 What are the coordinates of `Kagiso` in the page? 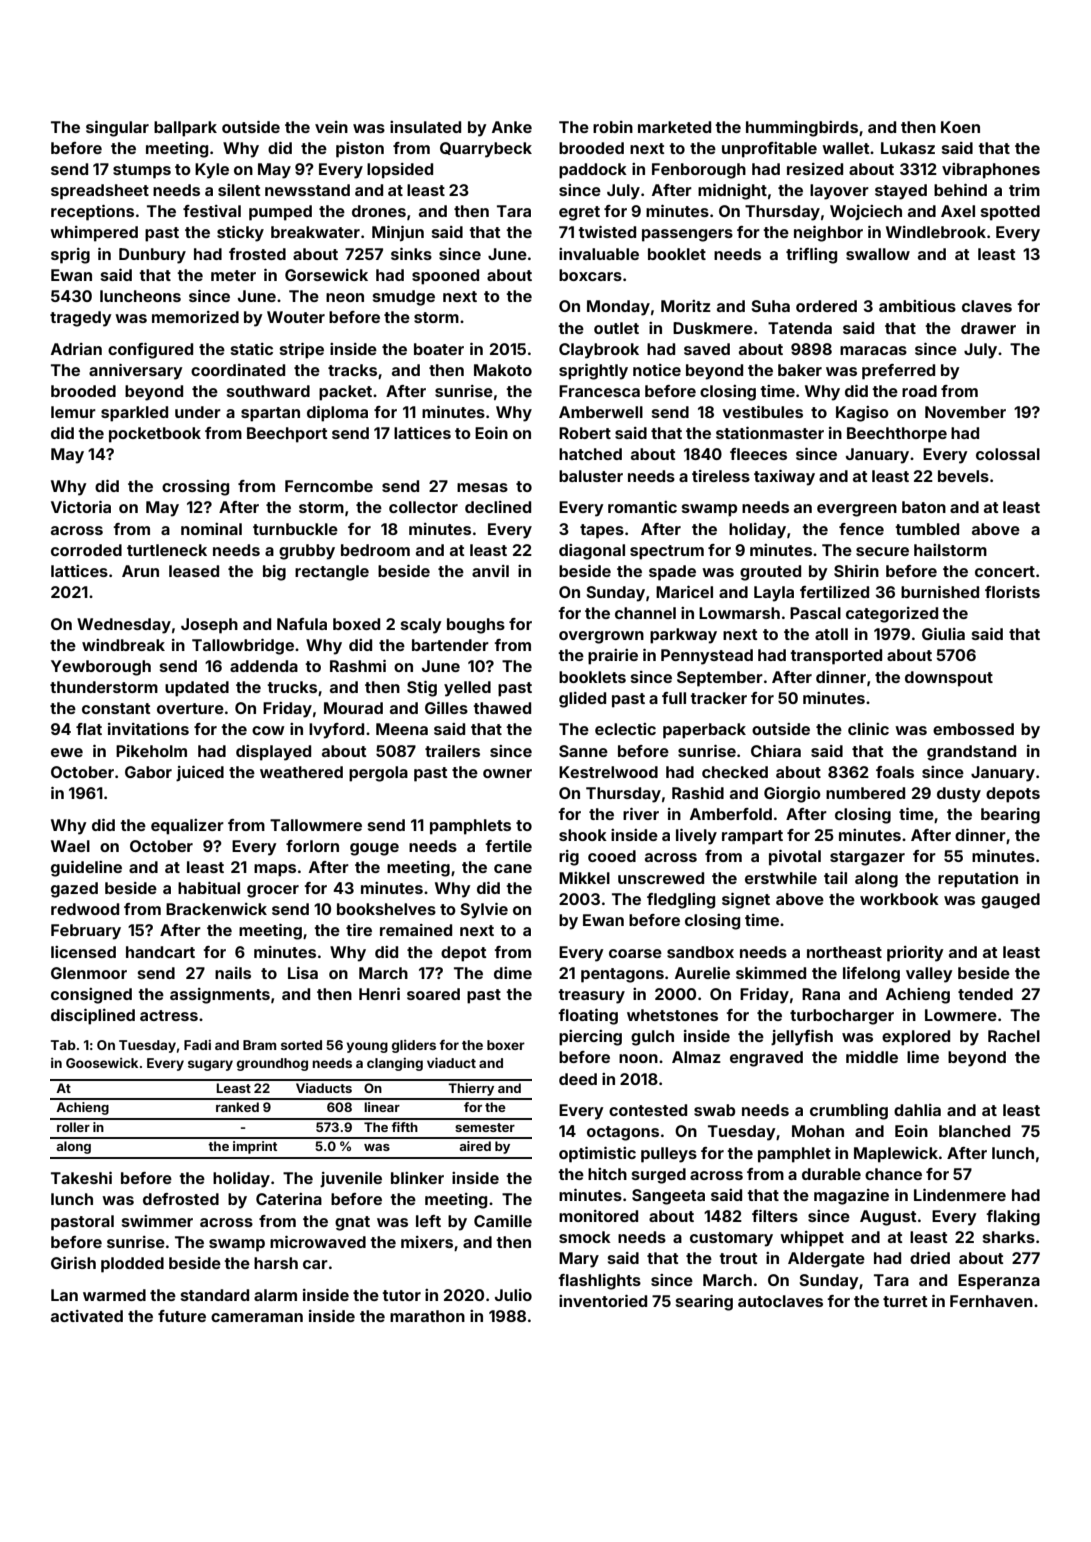 It's located at (862, 414).
